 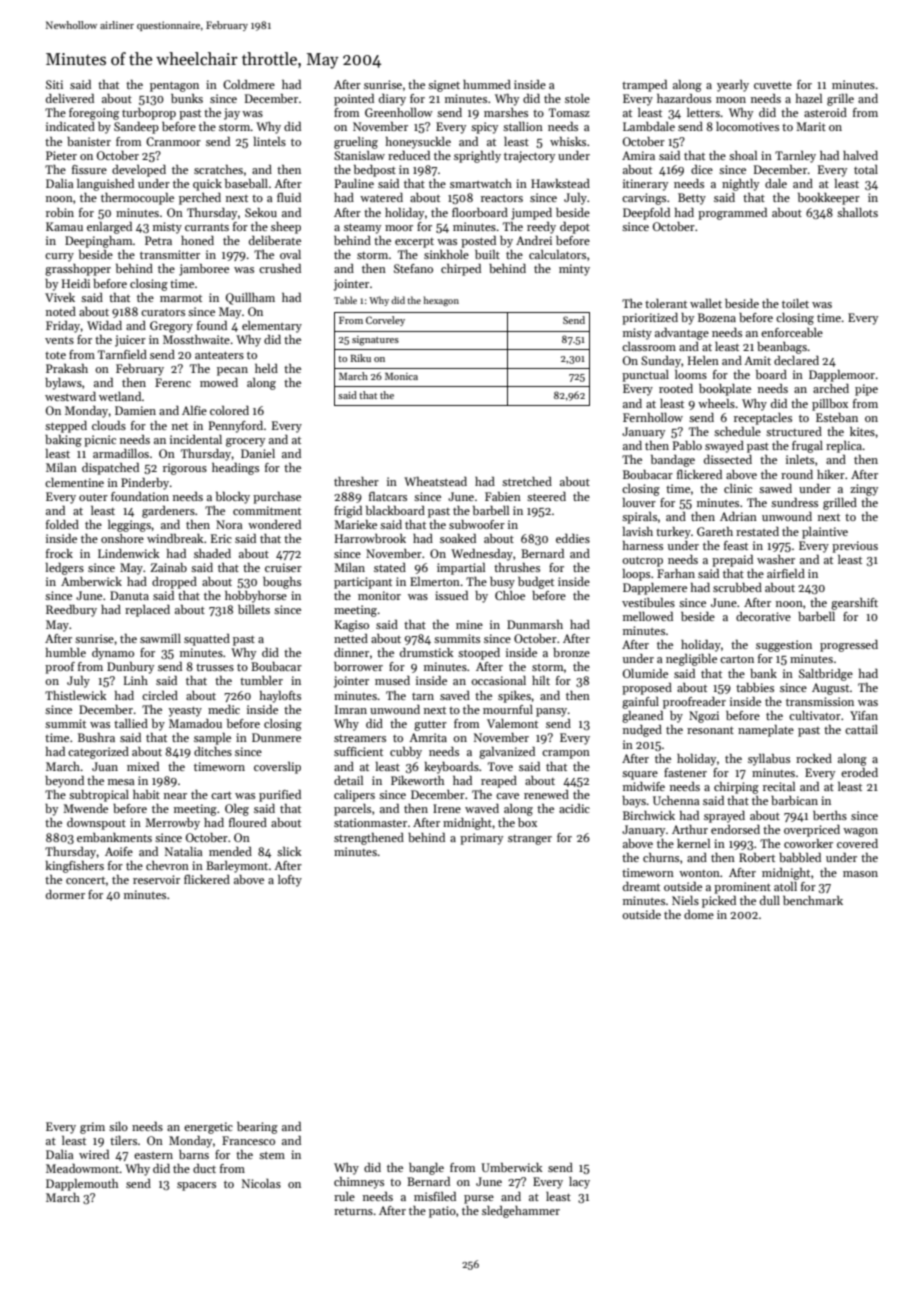 I want to click on Siti, so click(x=54, y=84).
